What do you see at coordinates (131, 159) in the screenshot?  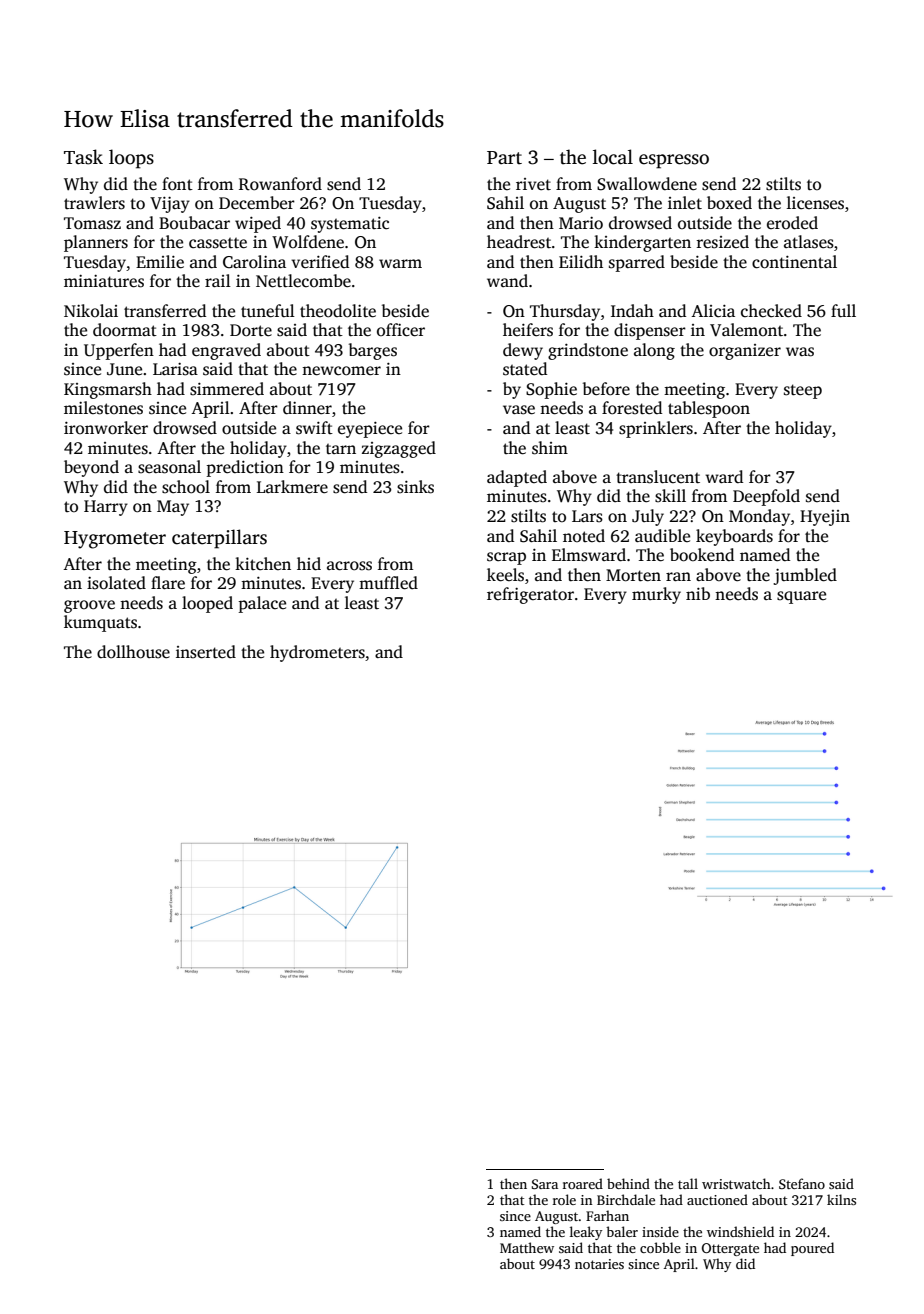 I see `loops` at bounding box center [131, 159].
